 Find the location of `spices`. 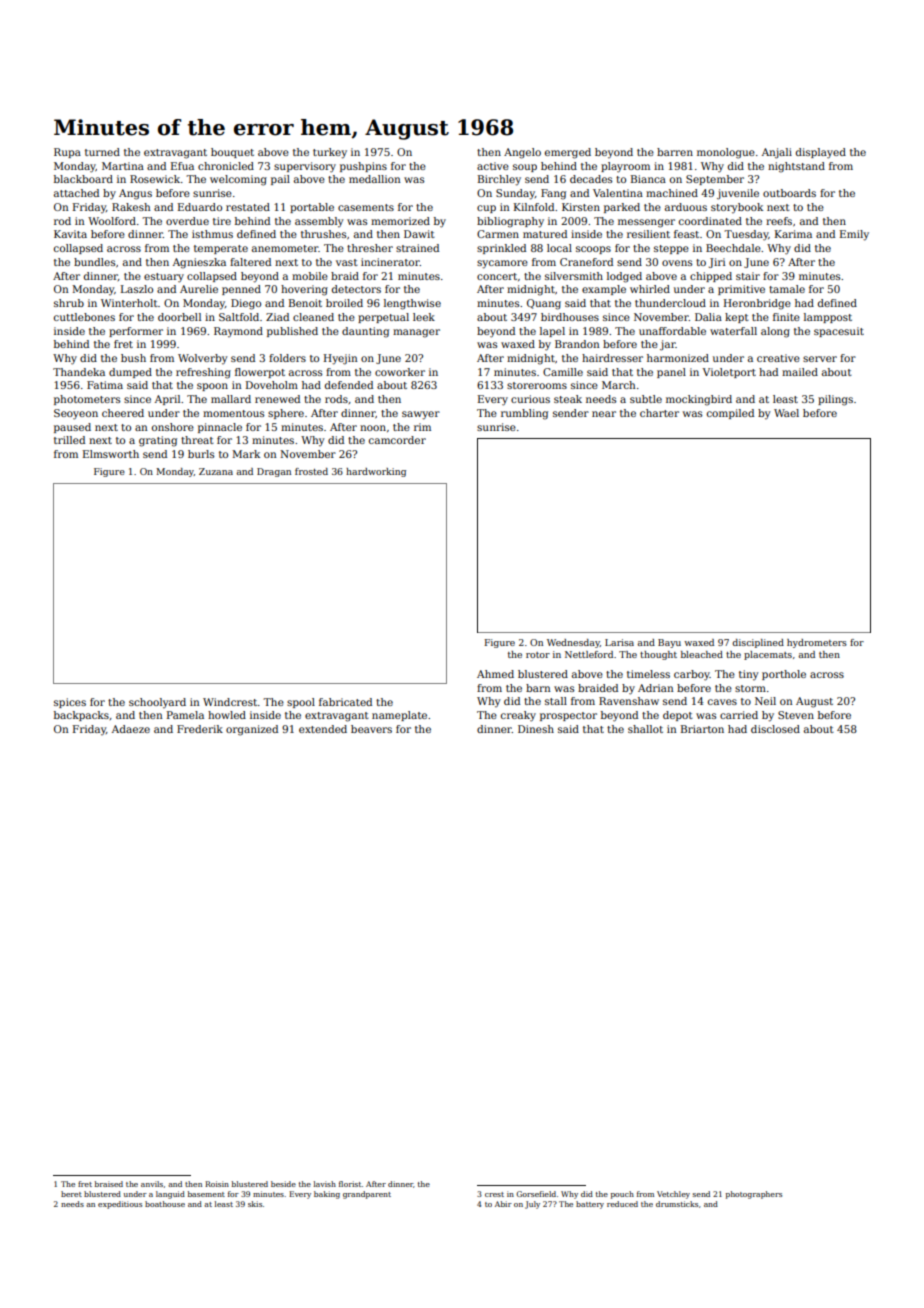

spices is located at coordinates (70, 703).
